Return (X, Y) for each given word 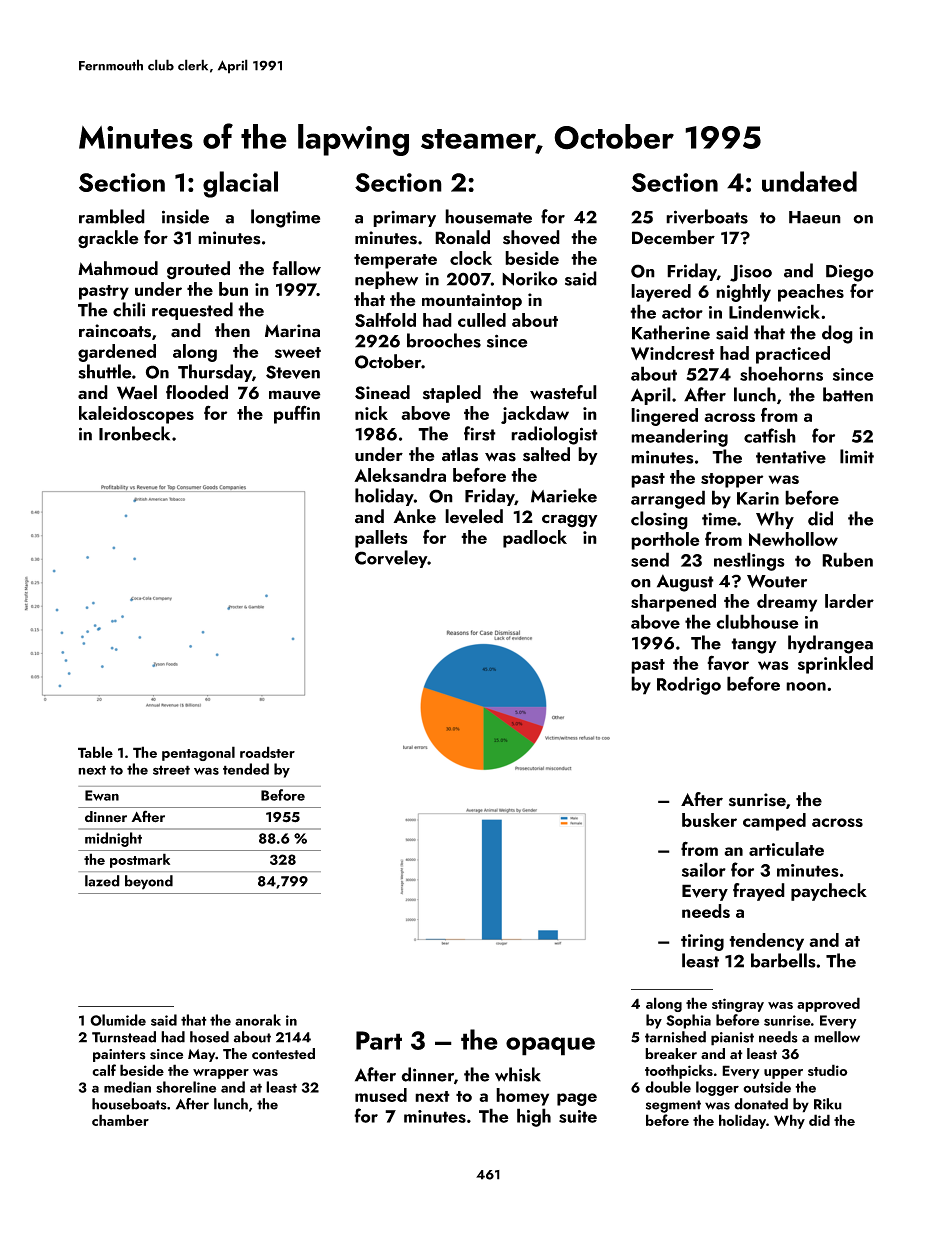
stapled (452, 394)
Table (95, 752)
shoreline (186, 1087)
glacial (240, 184)
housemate (488, 216)
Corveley (391, 559)
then (232, 330)
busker (709, 820)
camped (774, 822)
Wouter (777, 581)
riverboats (707, 216)
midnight (113, 839)
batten (848, 394)
